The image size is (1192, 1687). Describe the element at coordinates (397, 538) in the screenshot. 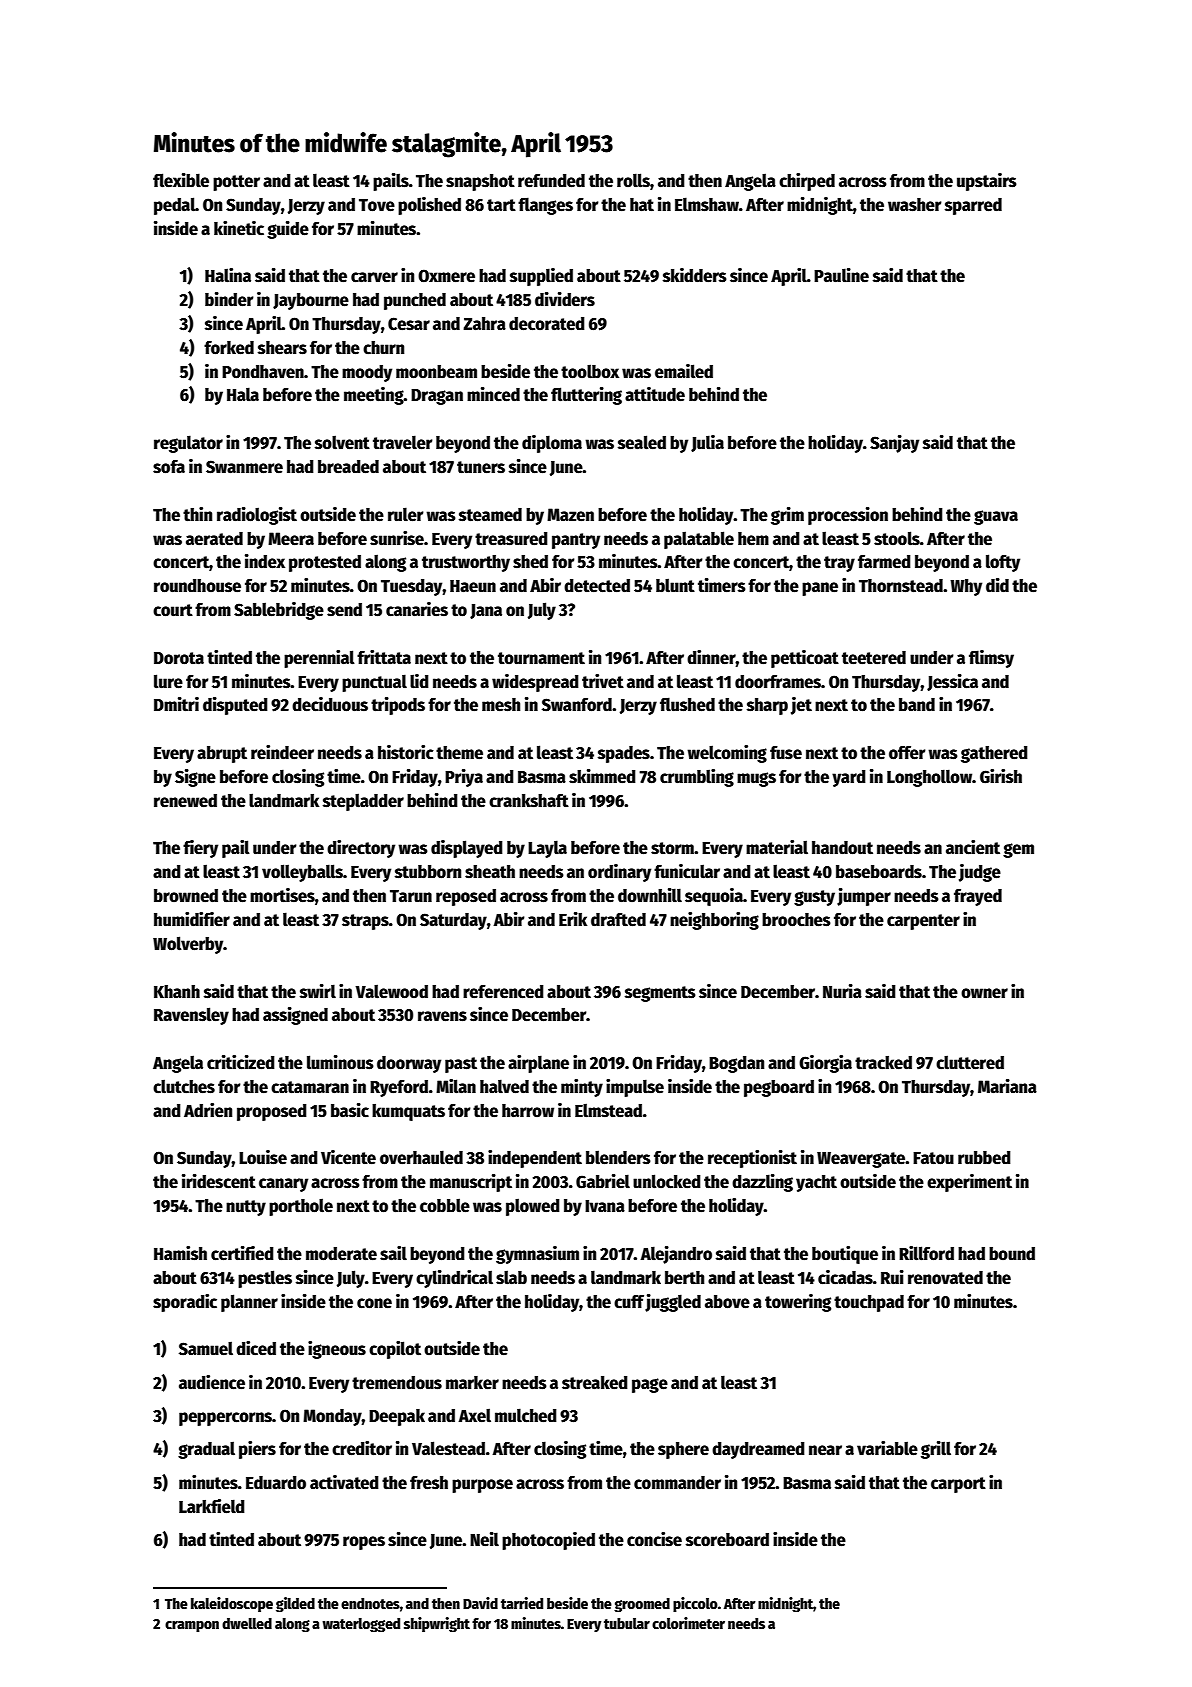

I see `sunrise` at that location.
